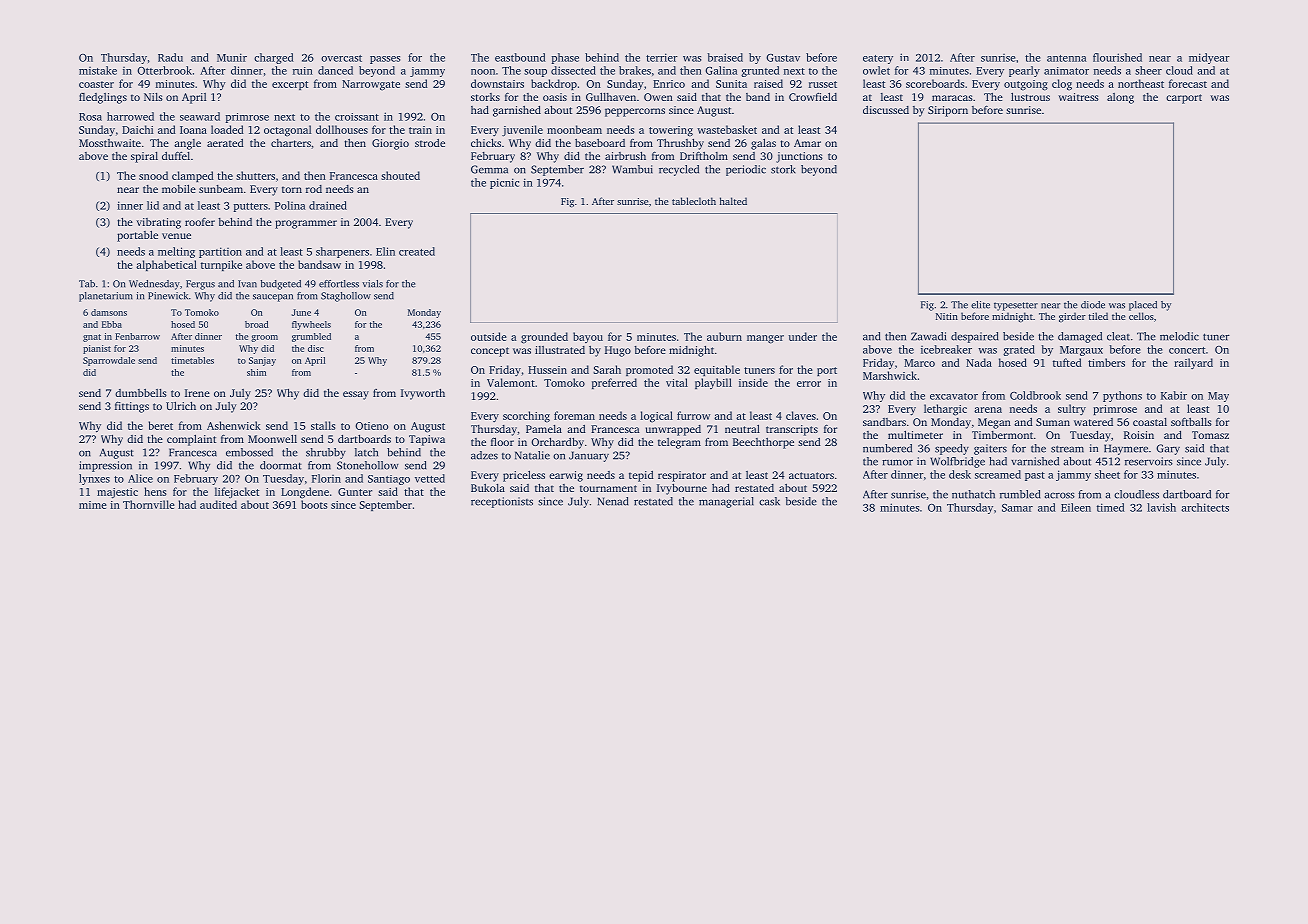 The width and height of the screenshot is (1308, 924). I want to click on Hugo, so click(618, 351).
